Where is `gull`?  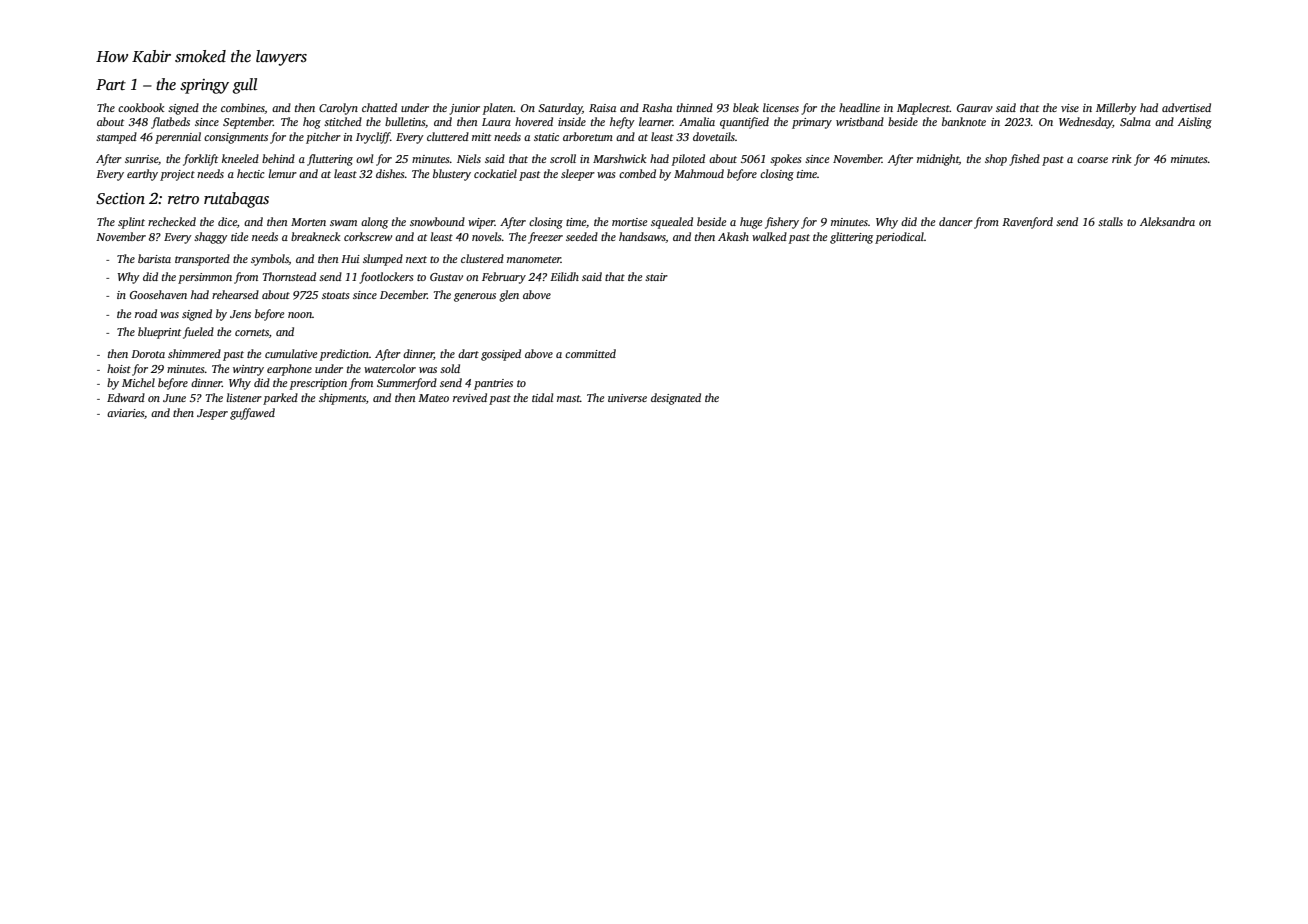
gull is located at coordinates (245, 86).
